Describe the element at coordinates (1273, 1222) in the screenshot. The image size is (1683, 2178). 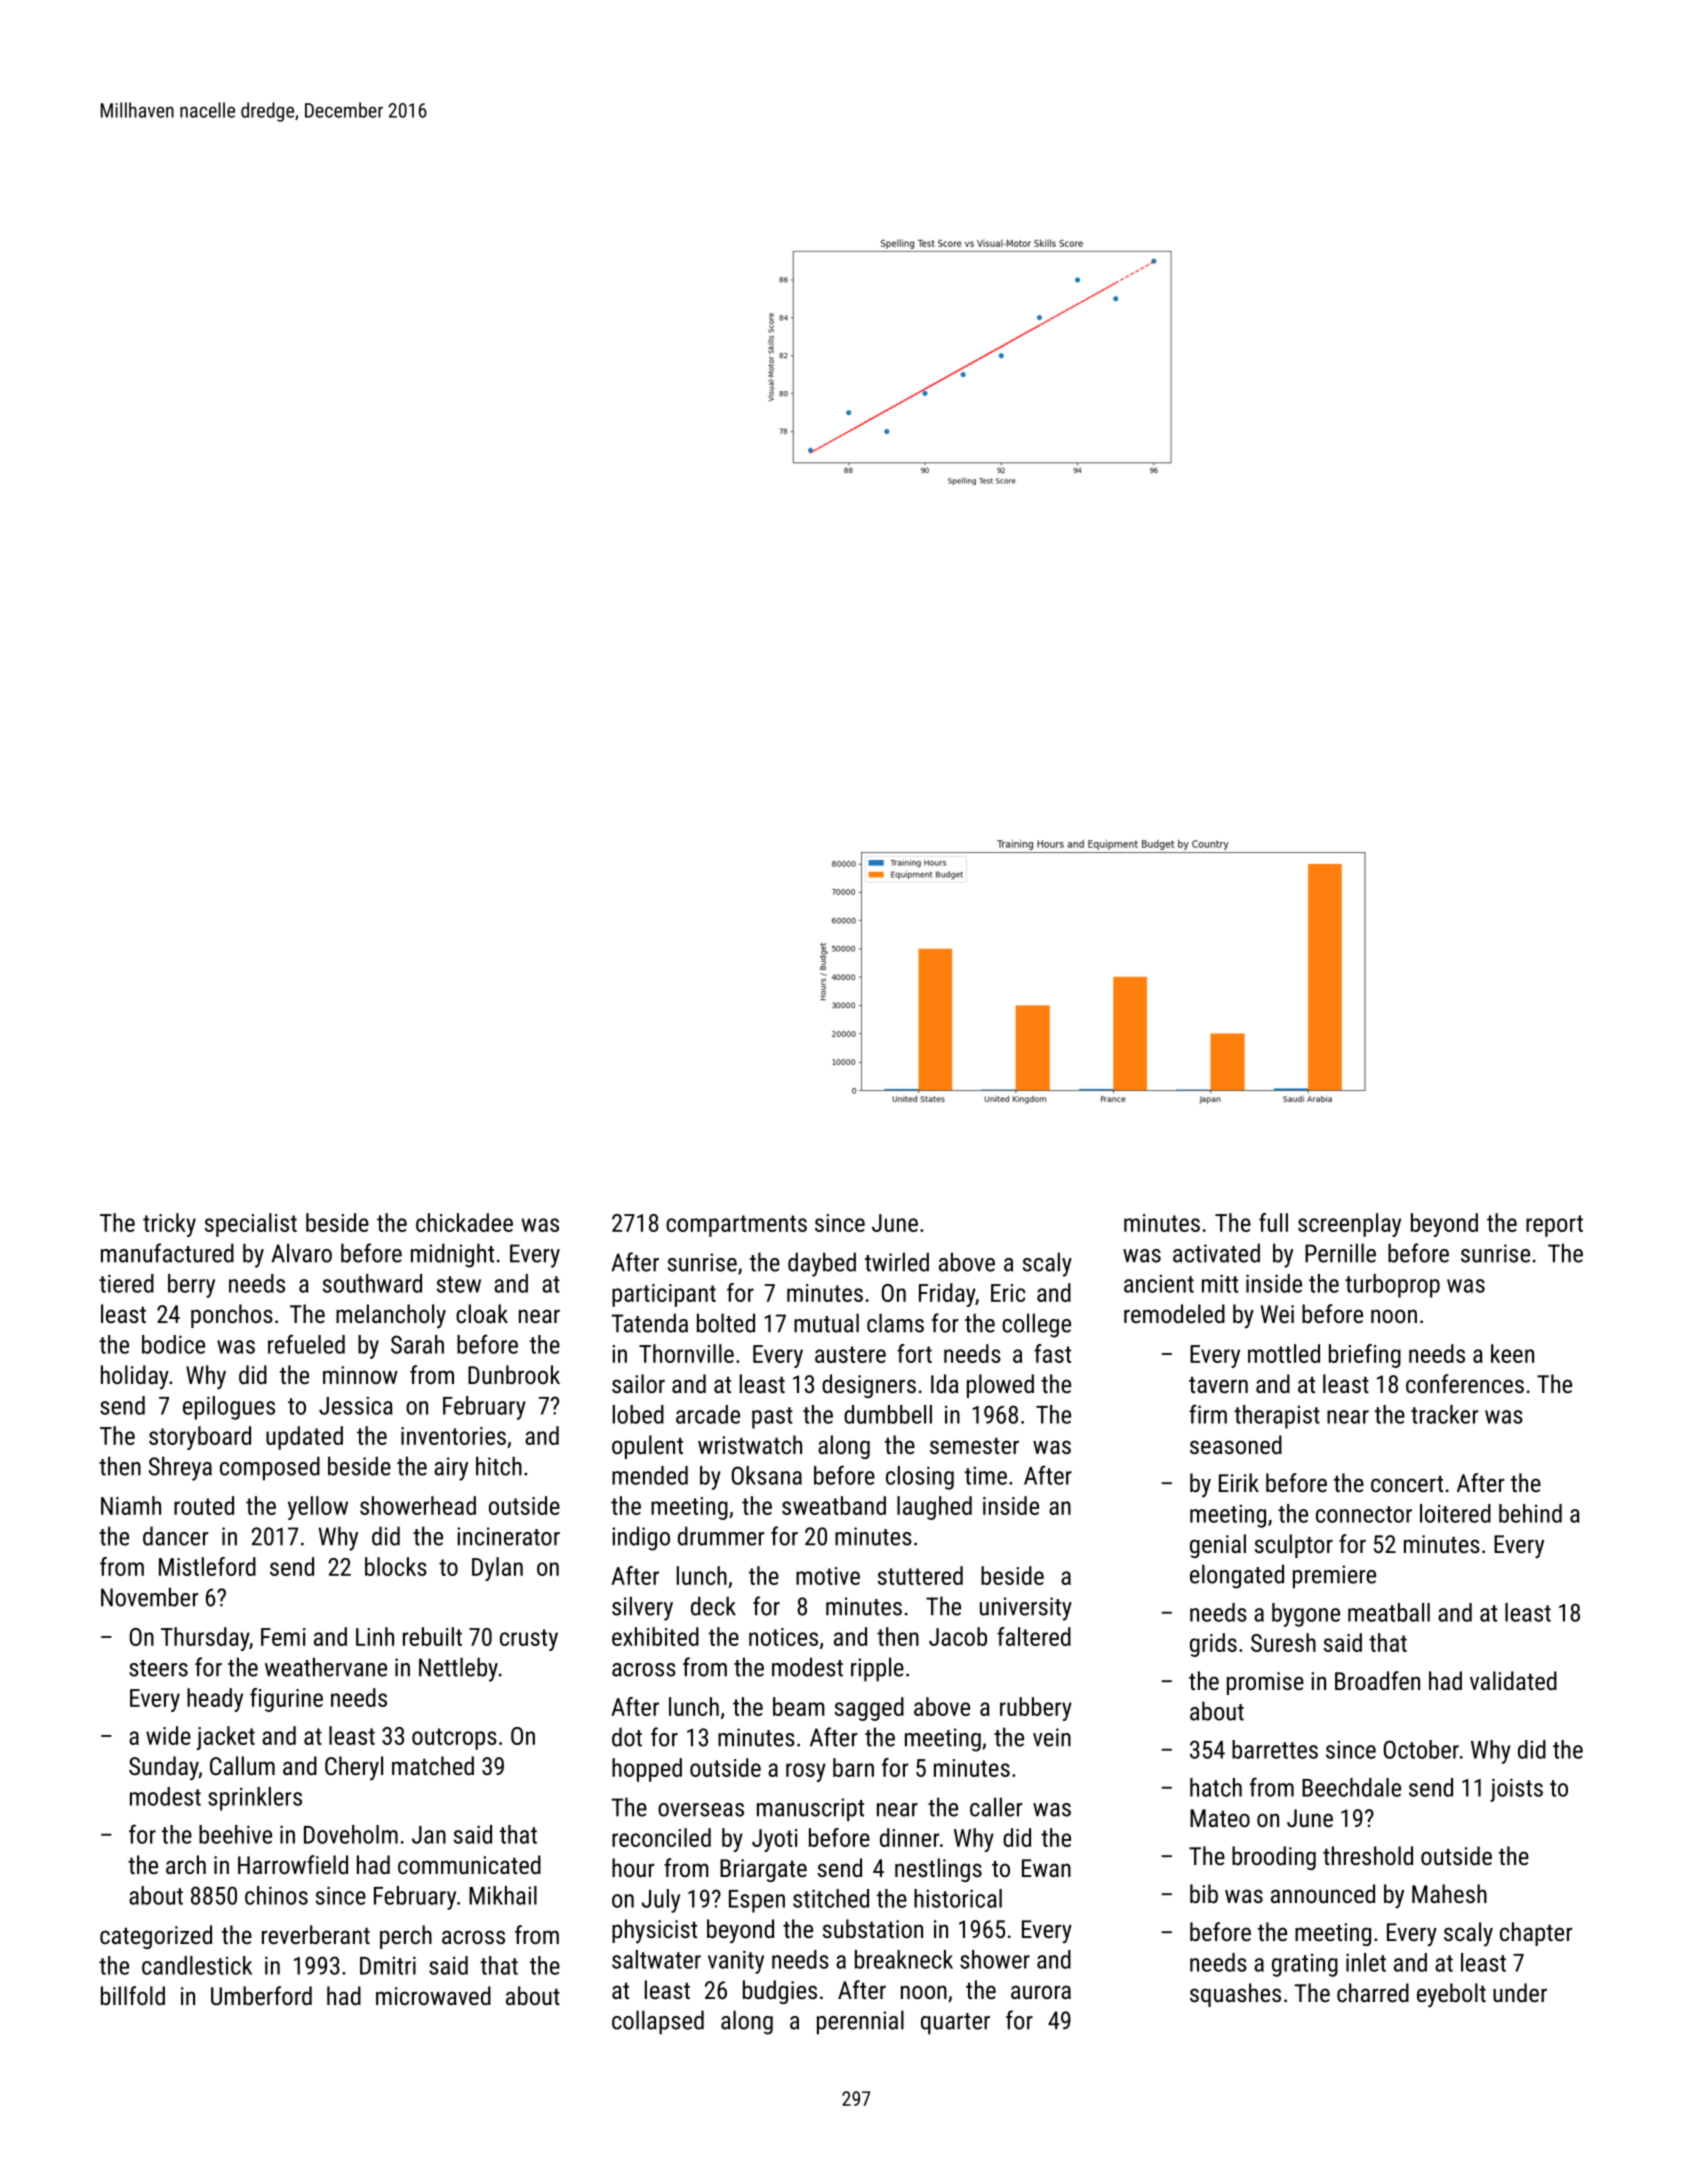
I see `full` at that location.
